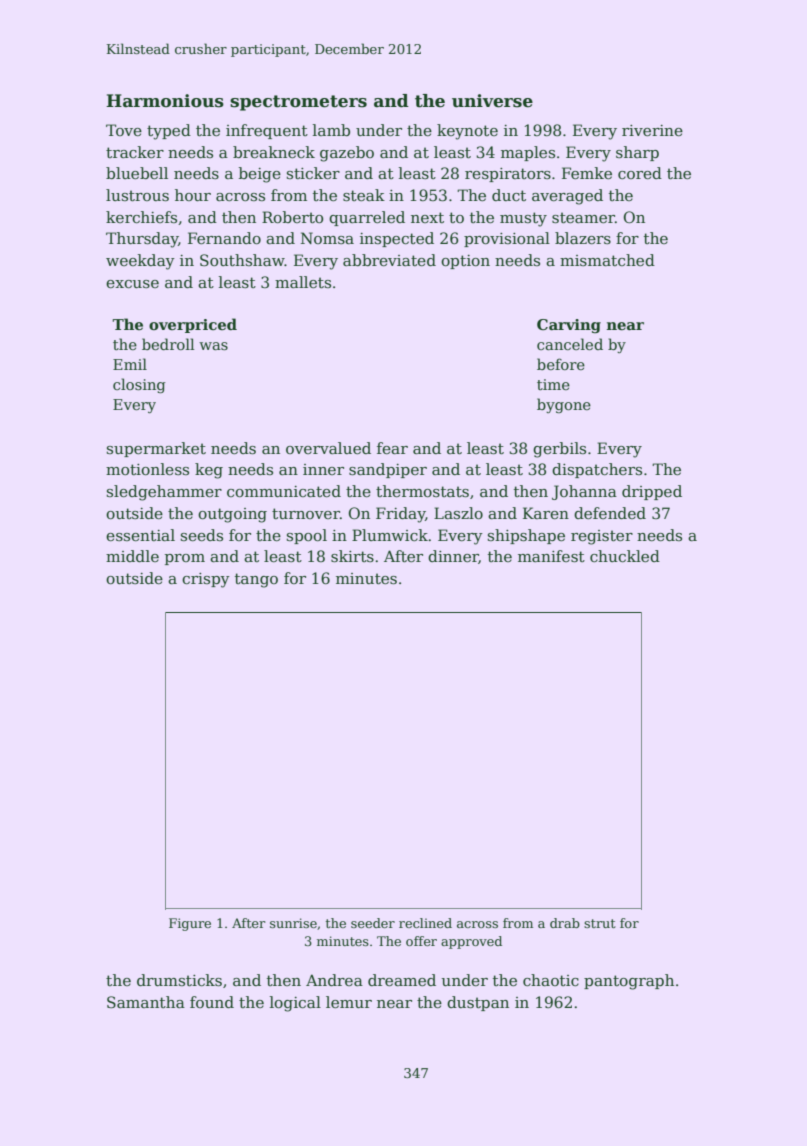  I want to click on dustpan, so click(478, 1003).
